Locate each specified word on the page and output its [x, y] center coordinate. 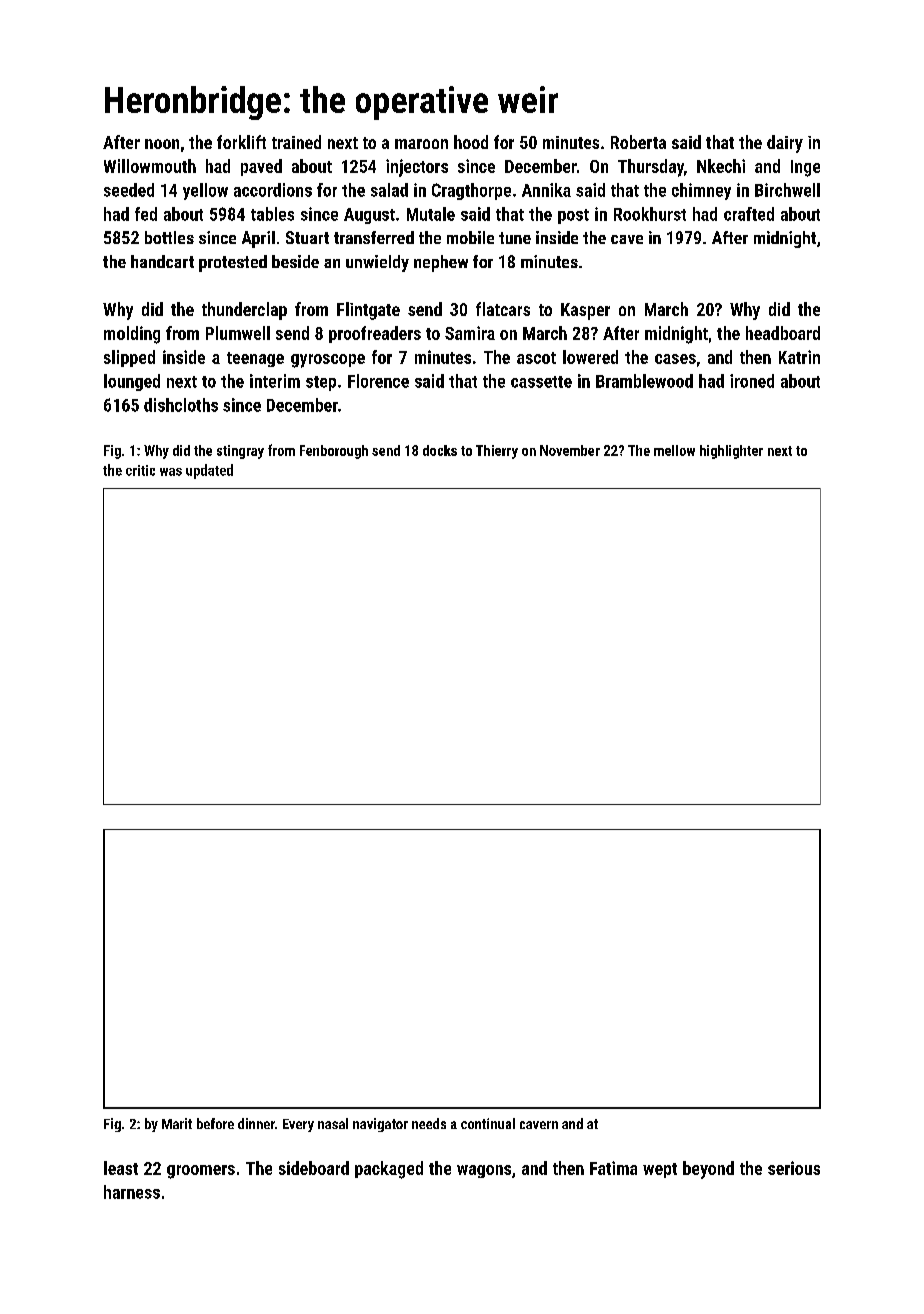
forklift [241, 142]
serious [794, 1168]
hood [471, 142]
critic [140, 470]
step [321, 383]
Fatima [613, 1168]
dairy [785, 144]
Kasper [585, 311]
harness [132, 1192]
